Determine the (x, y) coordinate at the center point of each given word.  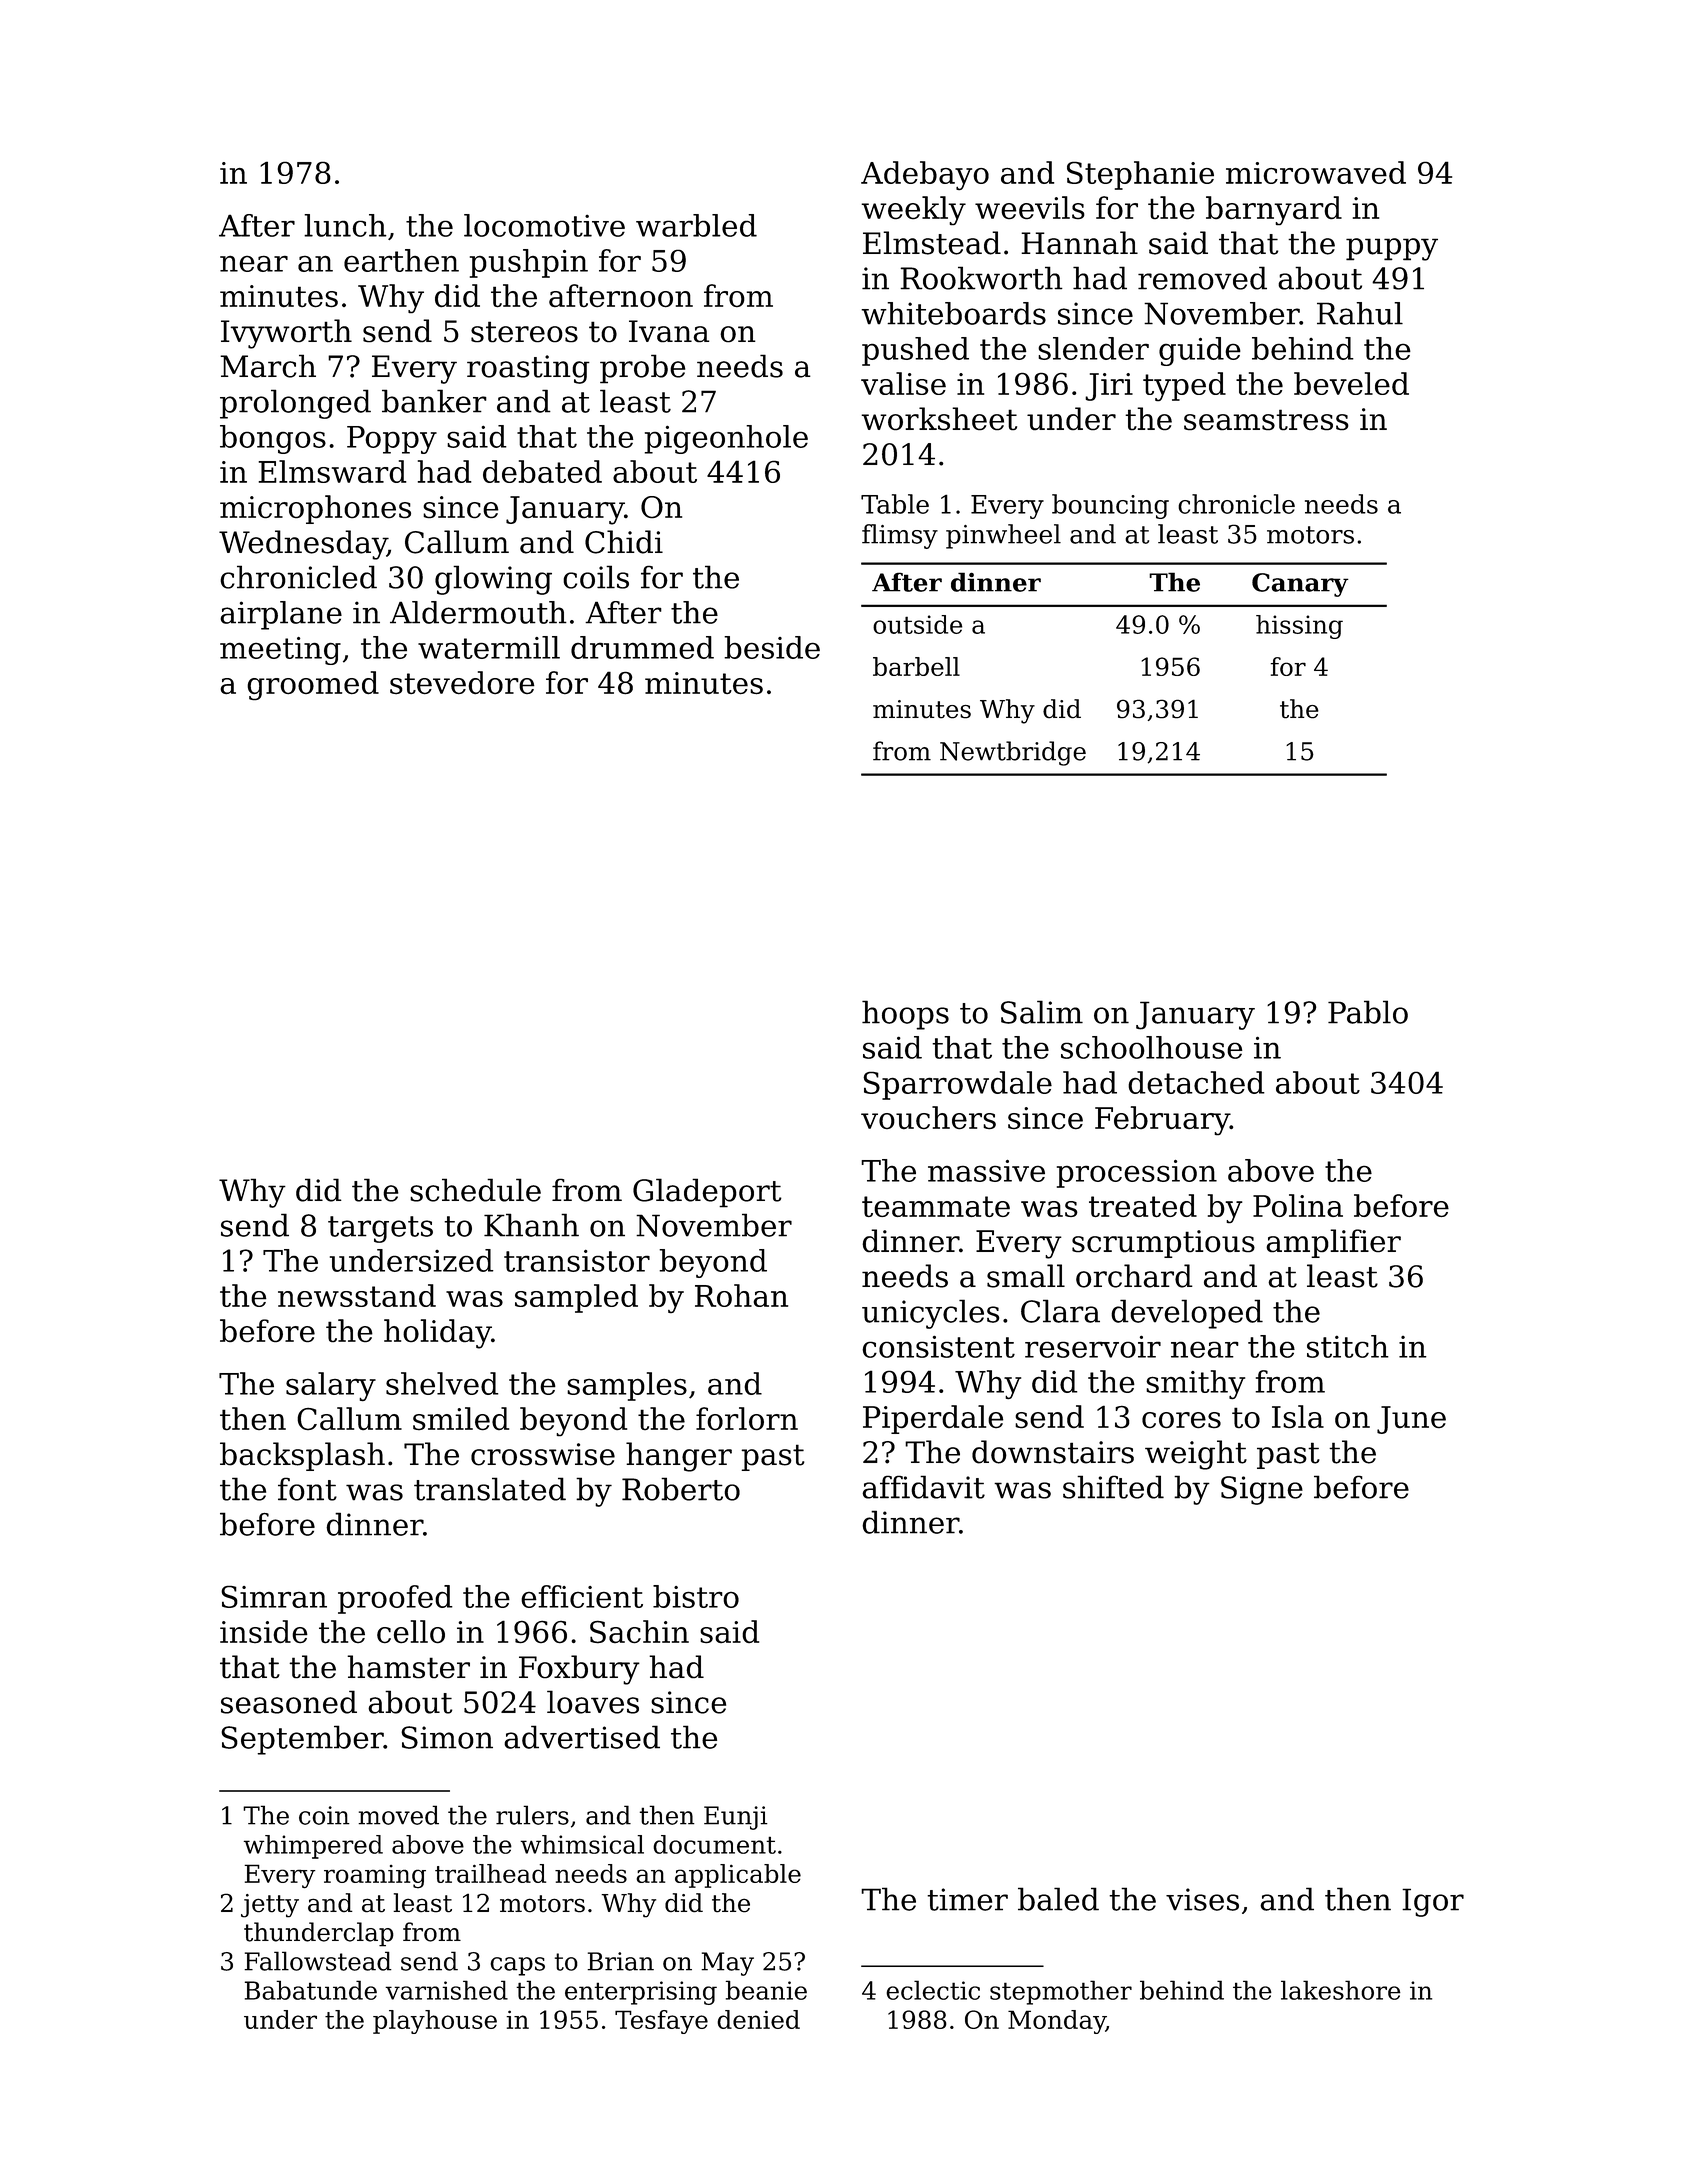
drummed (642, 647)
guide (1200, 351)
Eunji (736, 1818)
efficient (582, 1596)
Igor (1433, 1902)
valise (903, 383)
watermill (489, 647)
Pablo (1368, 1012)
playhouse (435, 2022)
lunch (345, 225)
